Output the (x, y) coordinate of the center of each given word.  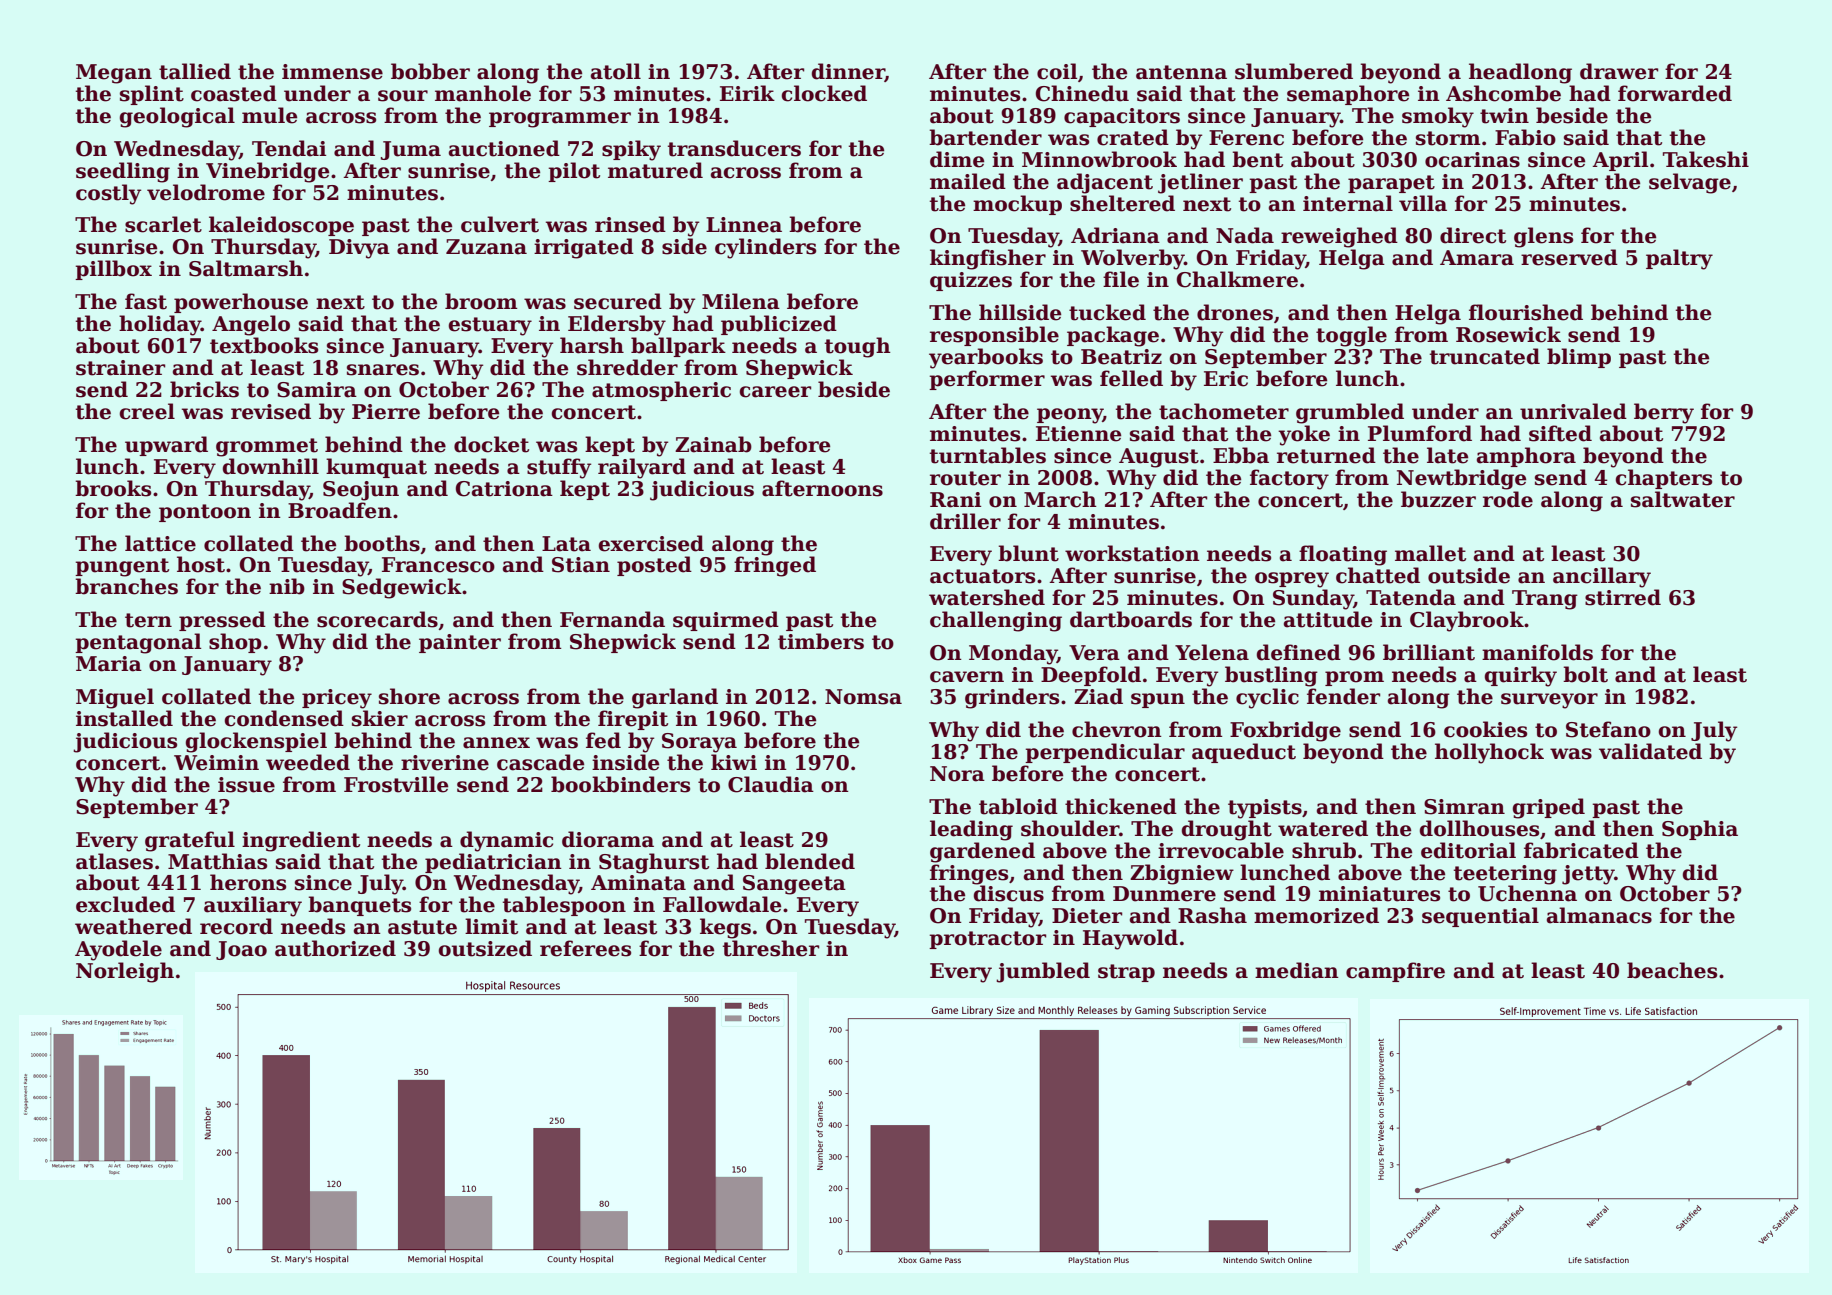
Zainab (713, 444)
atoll (616, 71)
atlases (114, 861)
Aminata (638, 883)
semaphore (1348, 95)
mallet (1430, 553)
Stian (581, 565)
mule (269, 115)
